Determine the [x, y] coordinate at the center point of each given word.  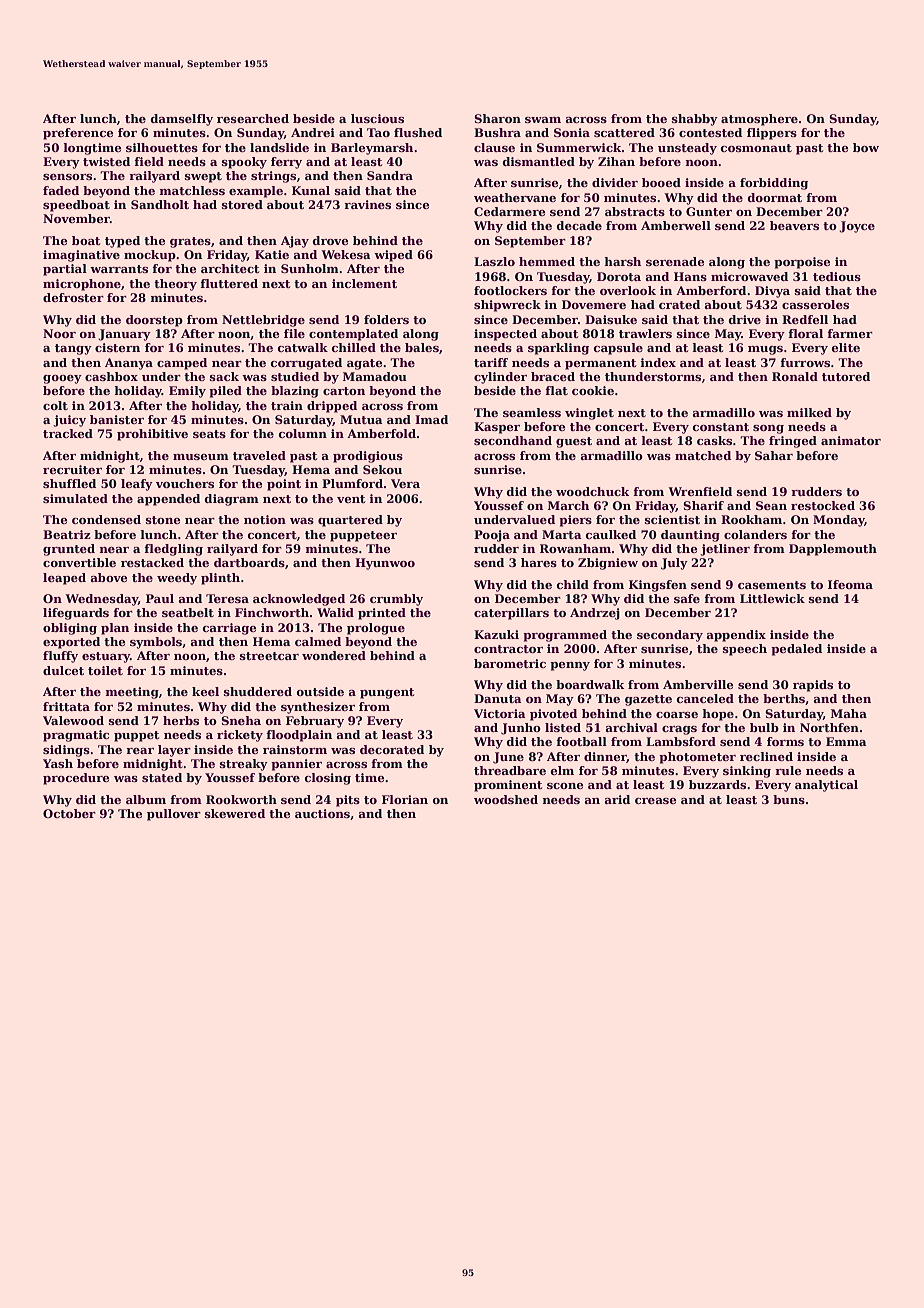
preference [78, 134]
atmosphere [759, 120]
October [69, 813]
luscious [377, 118]
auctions [322, 813]
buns [789, 799]
